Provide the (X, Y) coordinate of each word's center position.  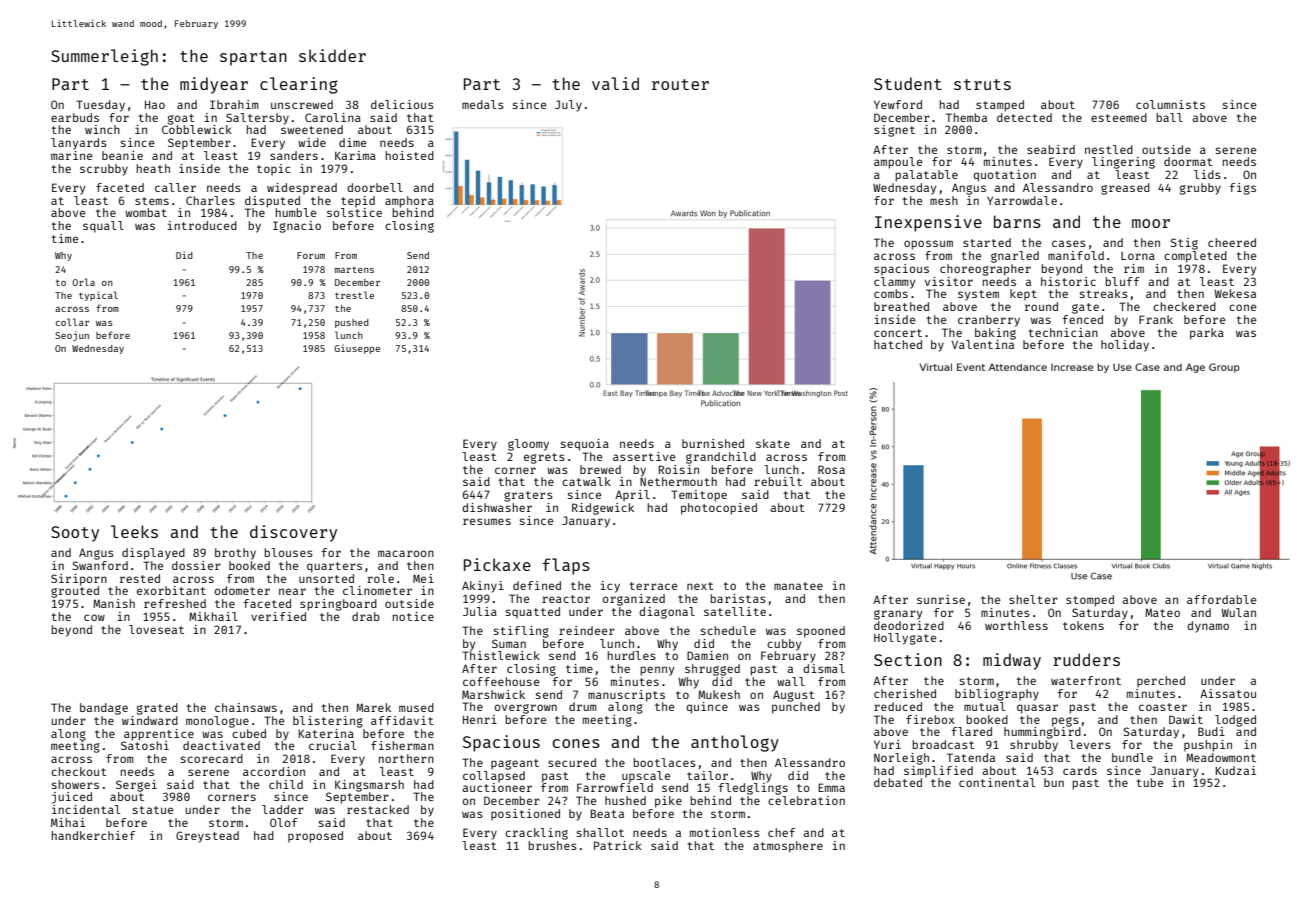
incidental (86, 809)
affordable (1222, 599)
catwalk (586, 481)
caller (175, 187)
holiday (1125, 346)
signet (894, 131)
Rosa (831, 469)
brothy (235, 554)
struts (982, 84)
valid (615, 83)
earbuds (75, 117)
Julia (480, 611)
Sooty (75, 534)
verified (278, 616)
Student (908, 83)
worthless (1016, 625)
